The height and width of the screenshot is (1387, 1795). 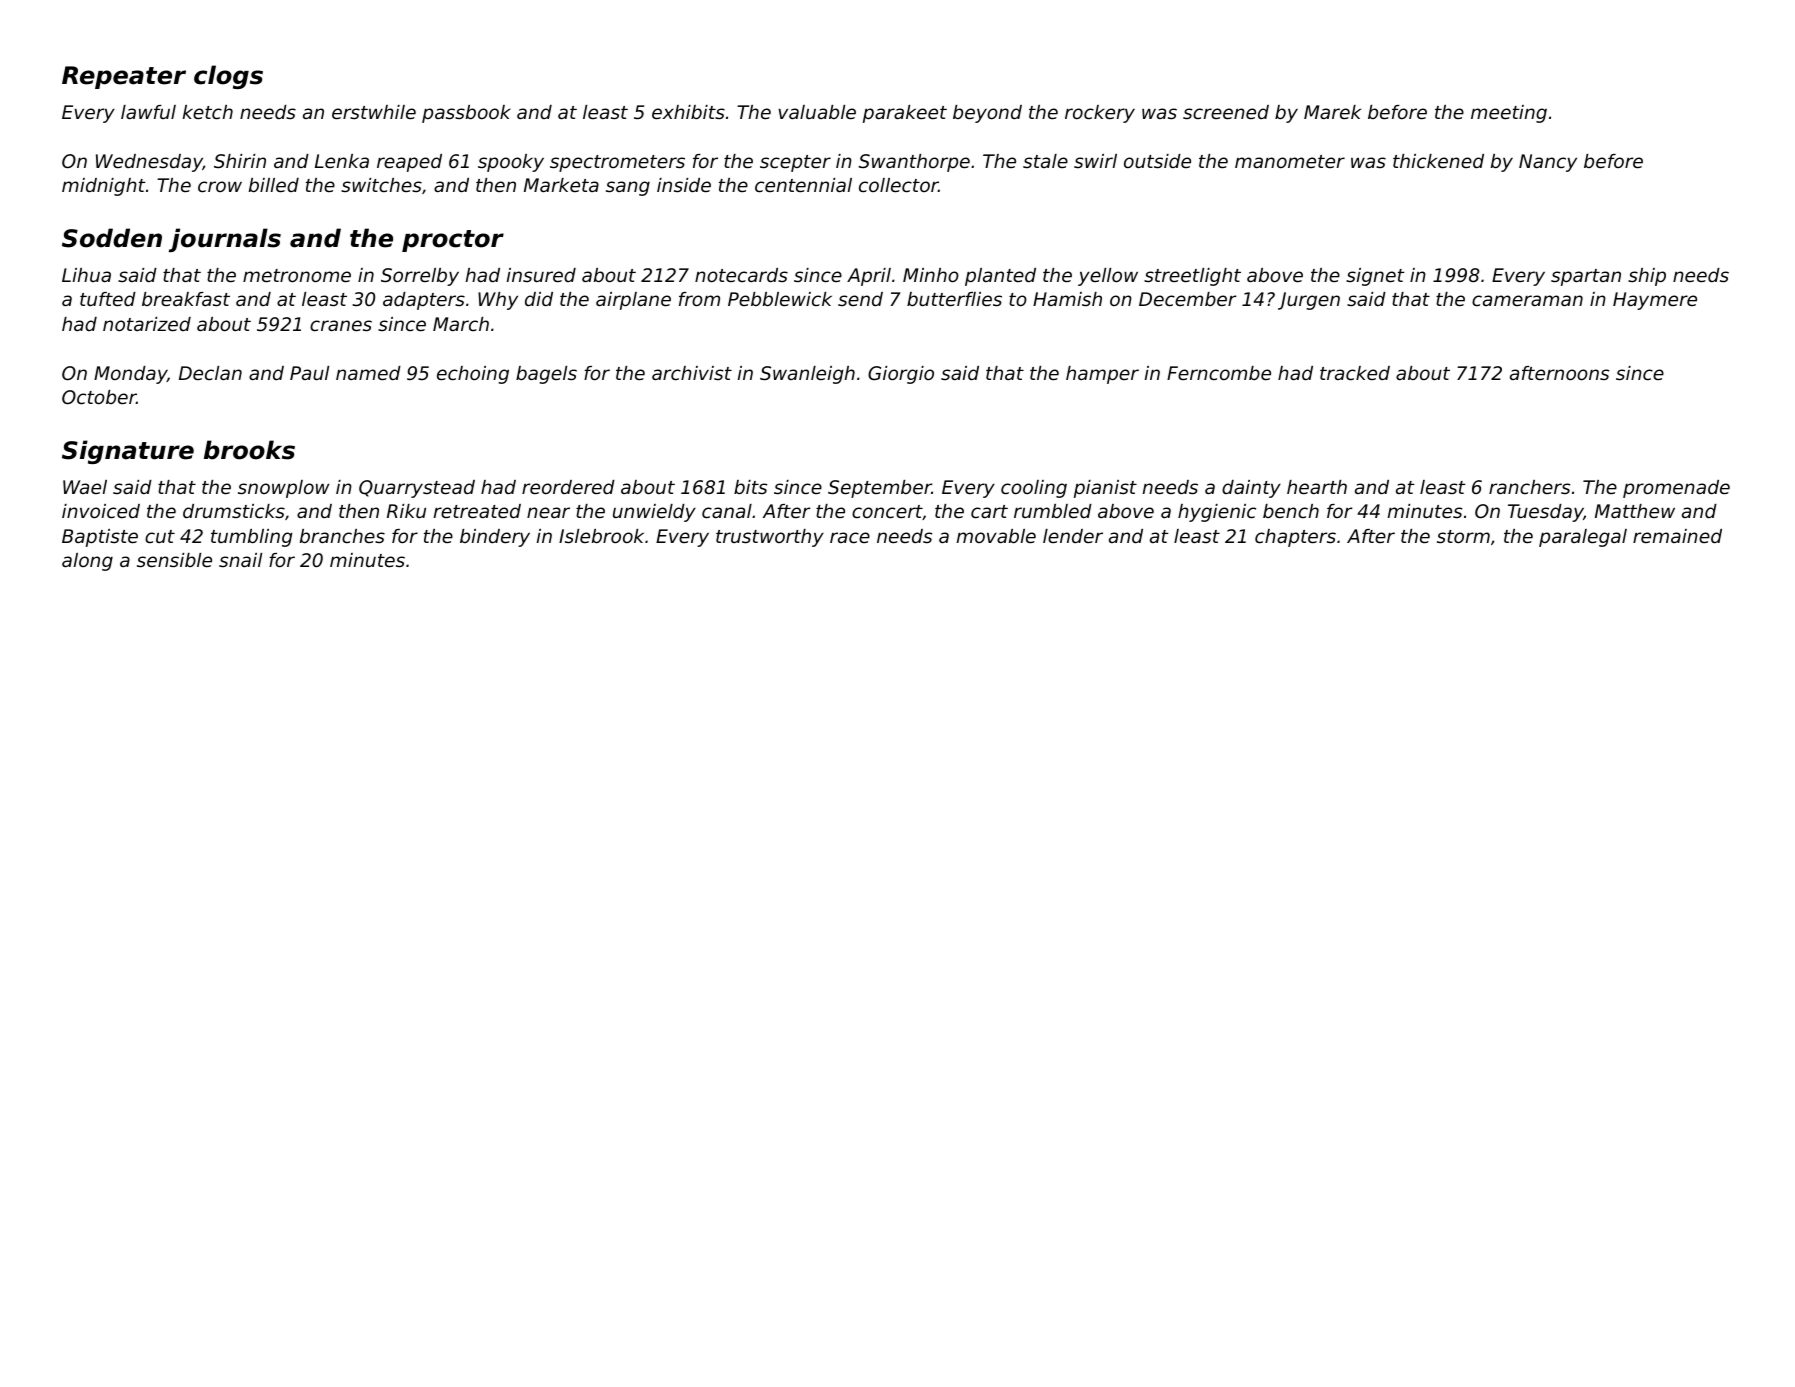 What do you see at coordinates (880, 489) in the screenshot?
I see `September` at bounding box center [880, 489].
